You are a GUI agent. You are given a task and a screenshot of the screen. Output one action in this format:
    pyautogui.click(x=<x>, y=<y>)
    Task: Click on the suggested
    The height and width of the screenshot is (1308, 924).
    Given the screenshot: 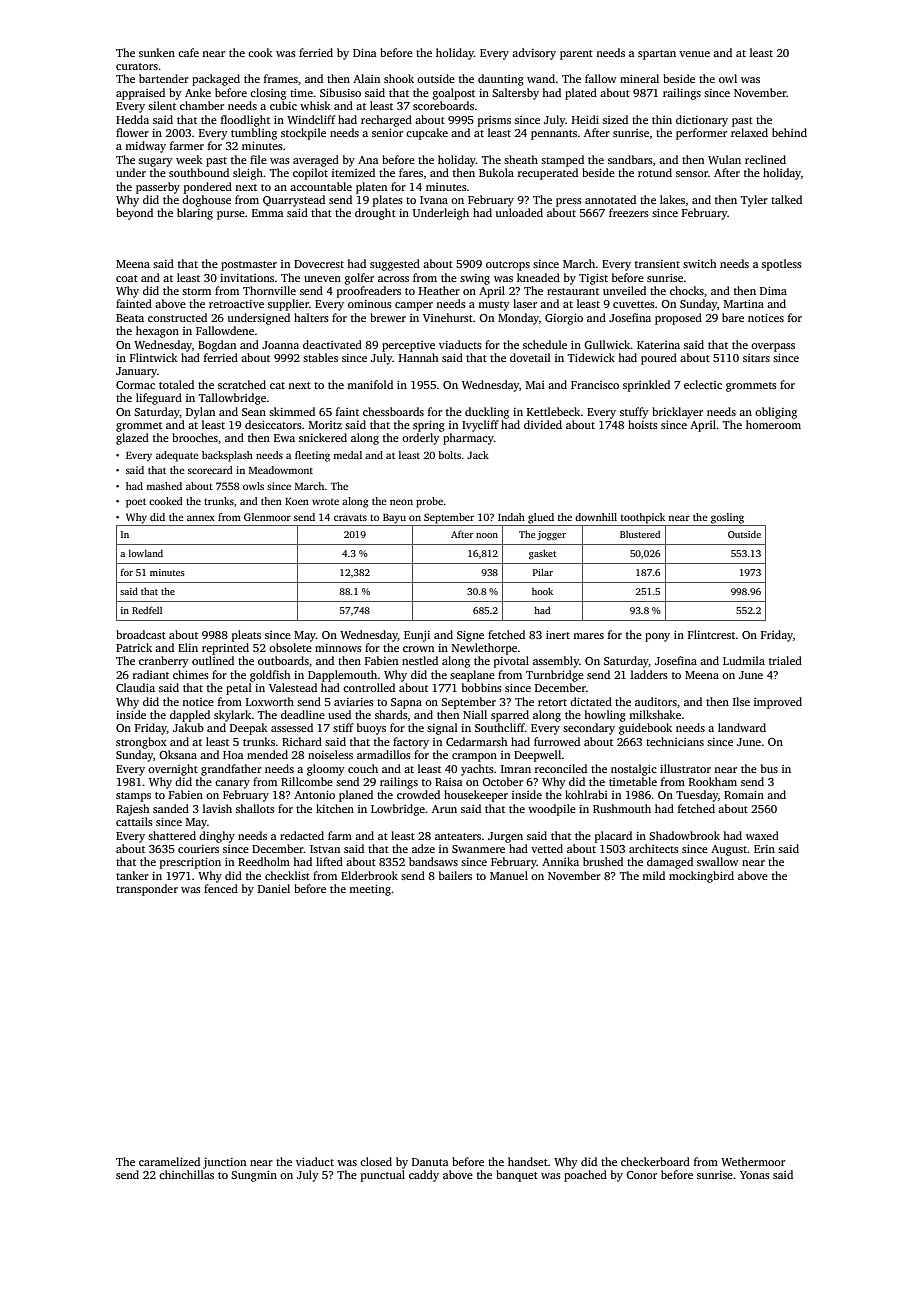 What is the action you would take?
    pyautogui.click(x=395, y=265)
